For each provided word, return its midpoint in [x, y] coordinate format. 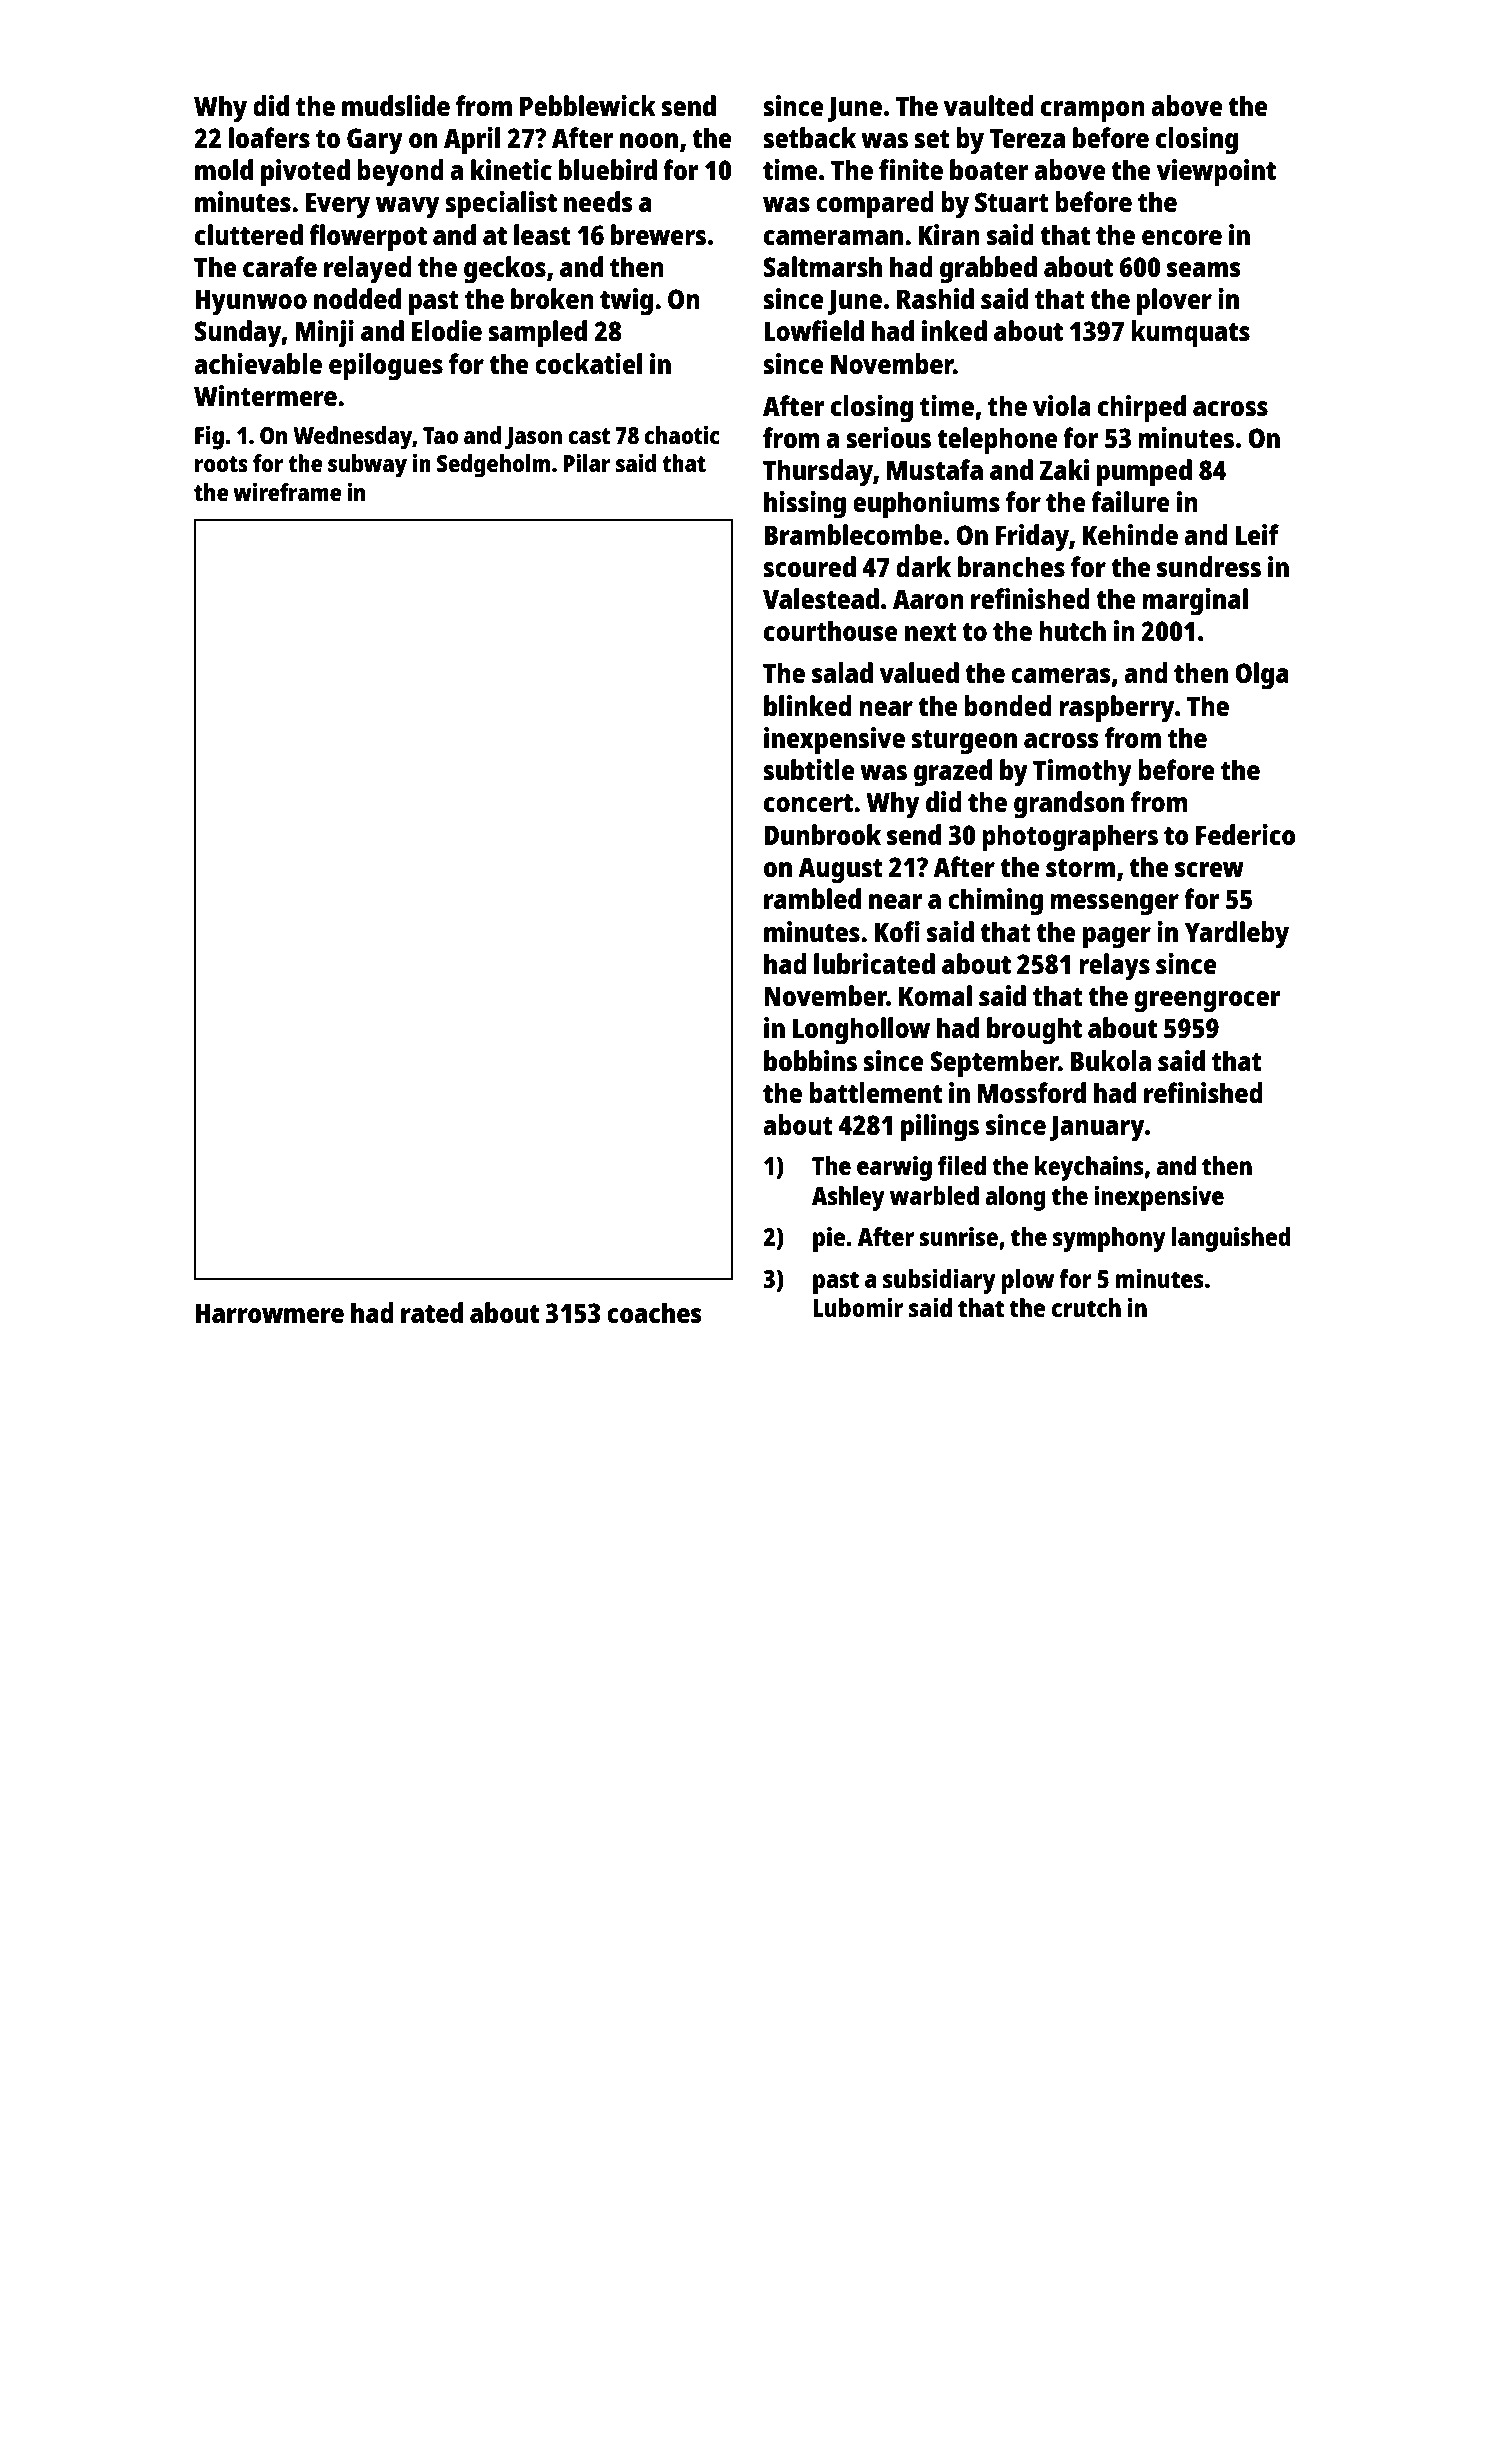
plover [1174, 302]
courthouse [831, 630]
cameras [1061, 675]
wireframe [287, 491]
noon [649, 140]
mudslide [396, 105]
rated [432, 1312]
